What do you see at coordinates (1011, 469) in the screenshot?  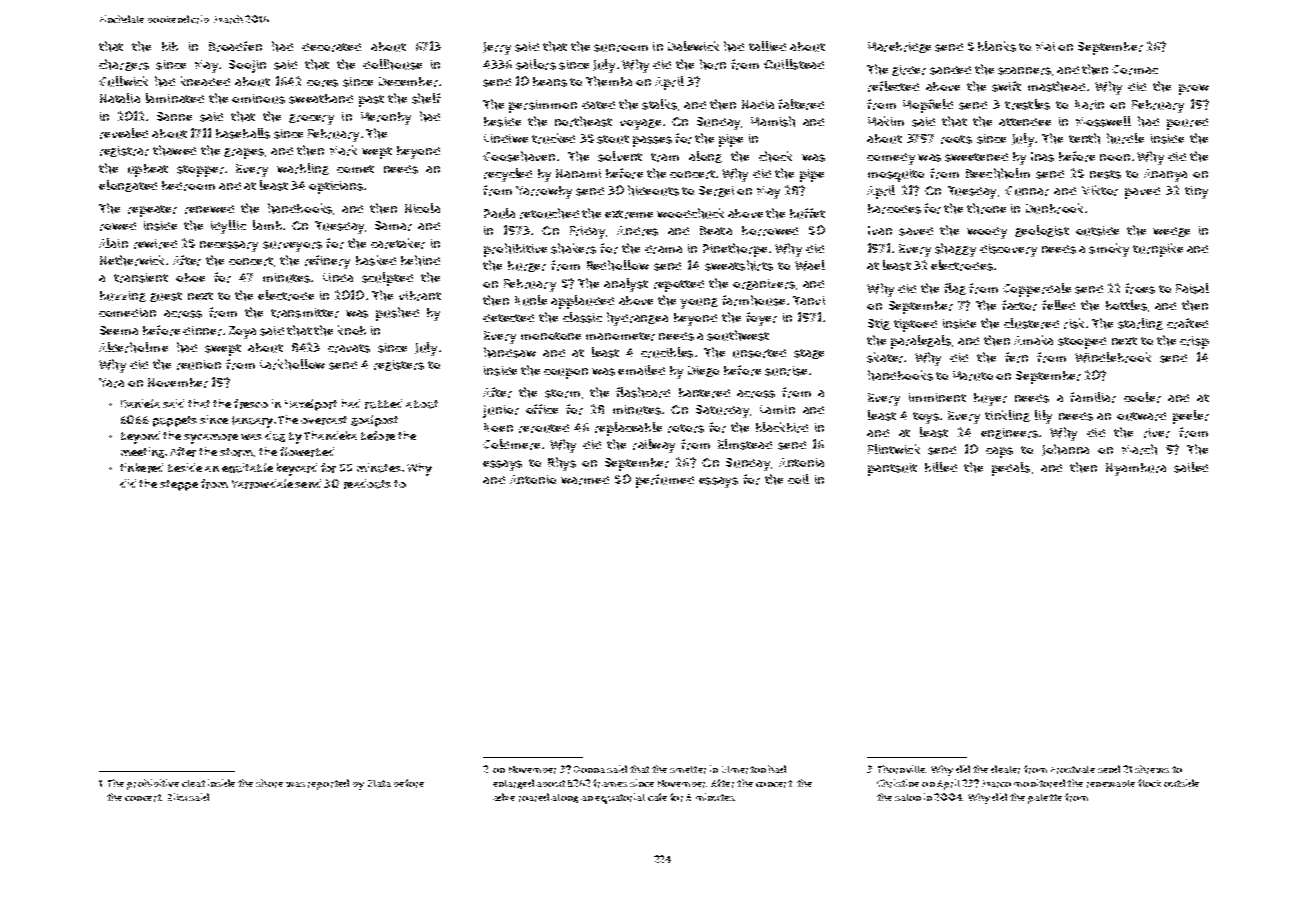 I see `pedals` at bounding box center [1011, 469].
